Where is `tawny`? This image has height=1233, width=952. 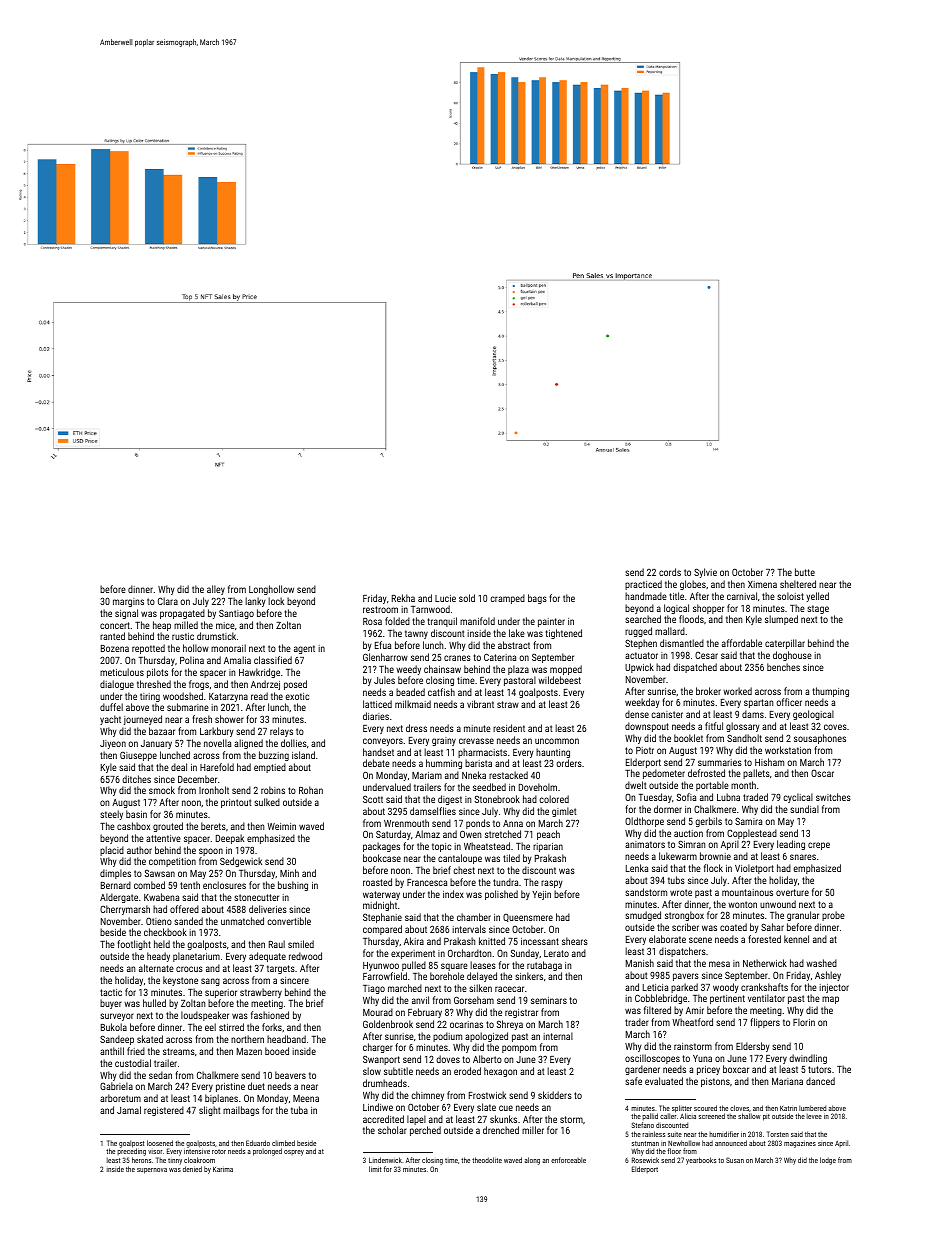
tawny is located at coordinates (416, 634).
